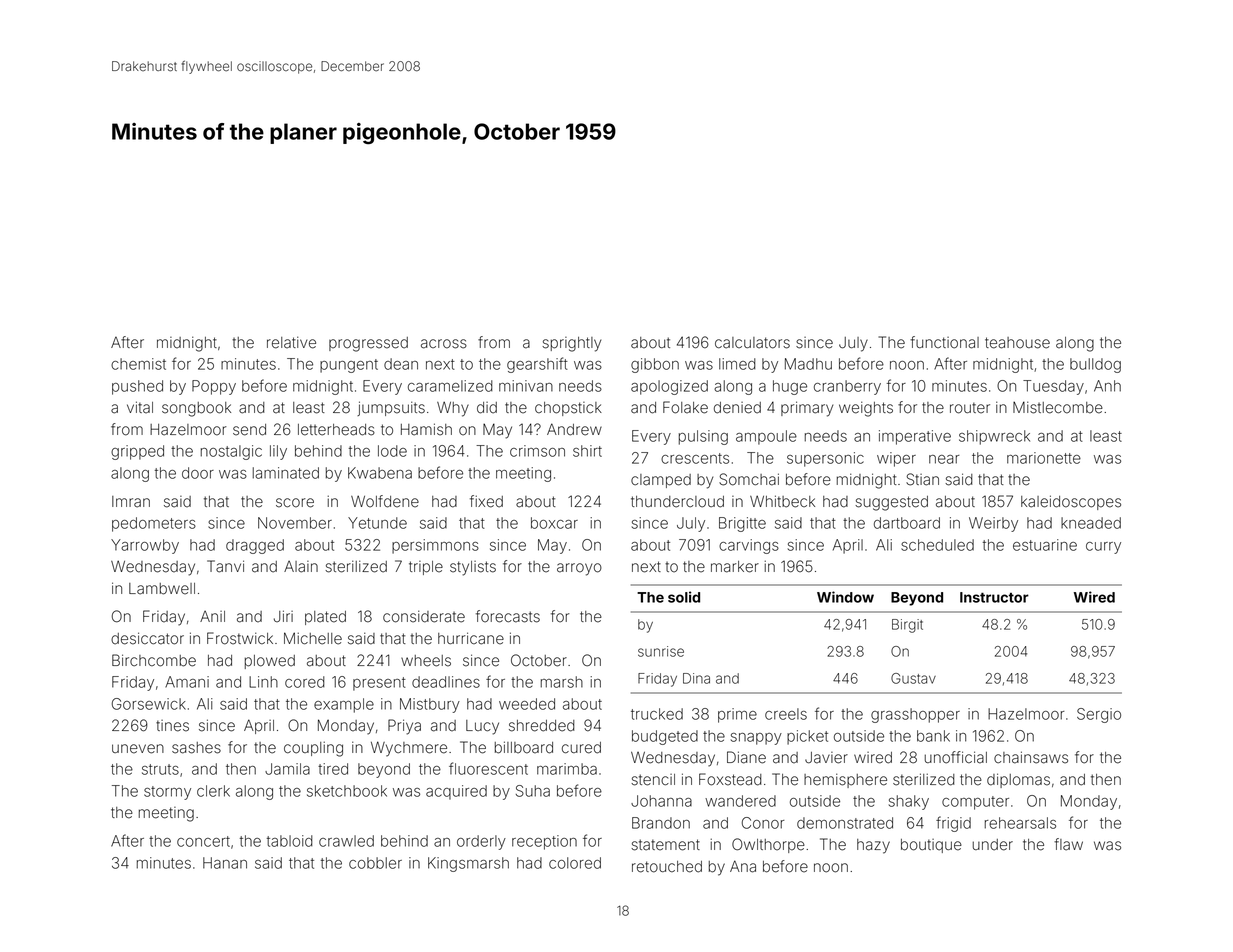  I want to click on calculators, so click(752, 343).
